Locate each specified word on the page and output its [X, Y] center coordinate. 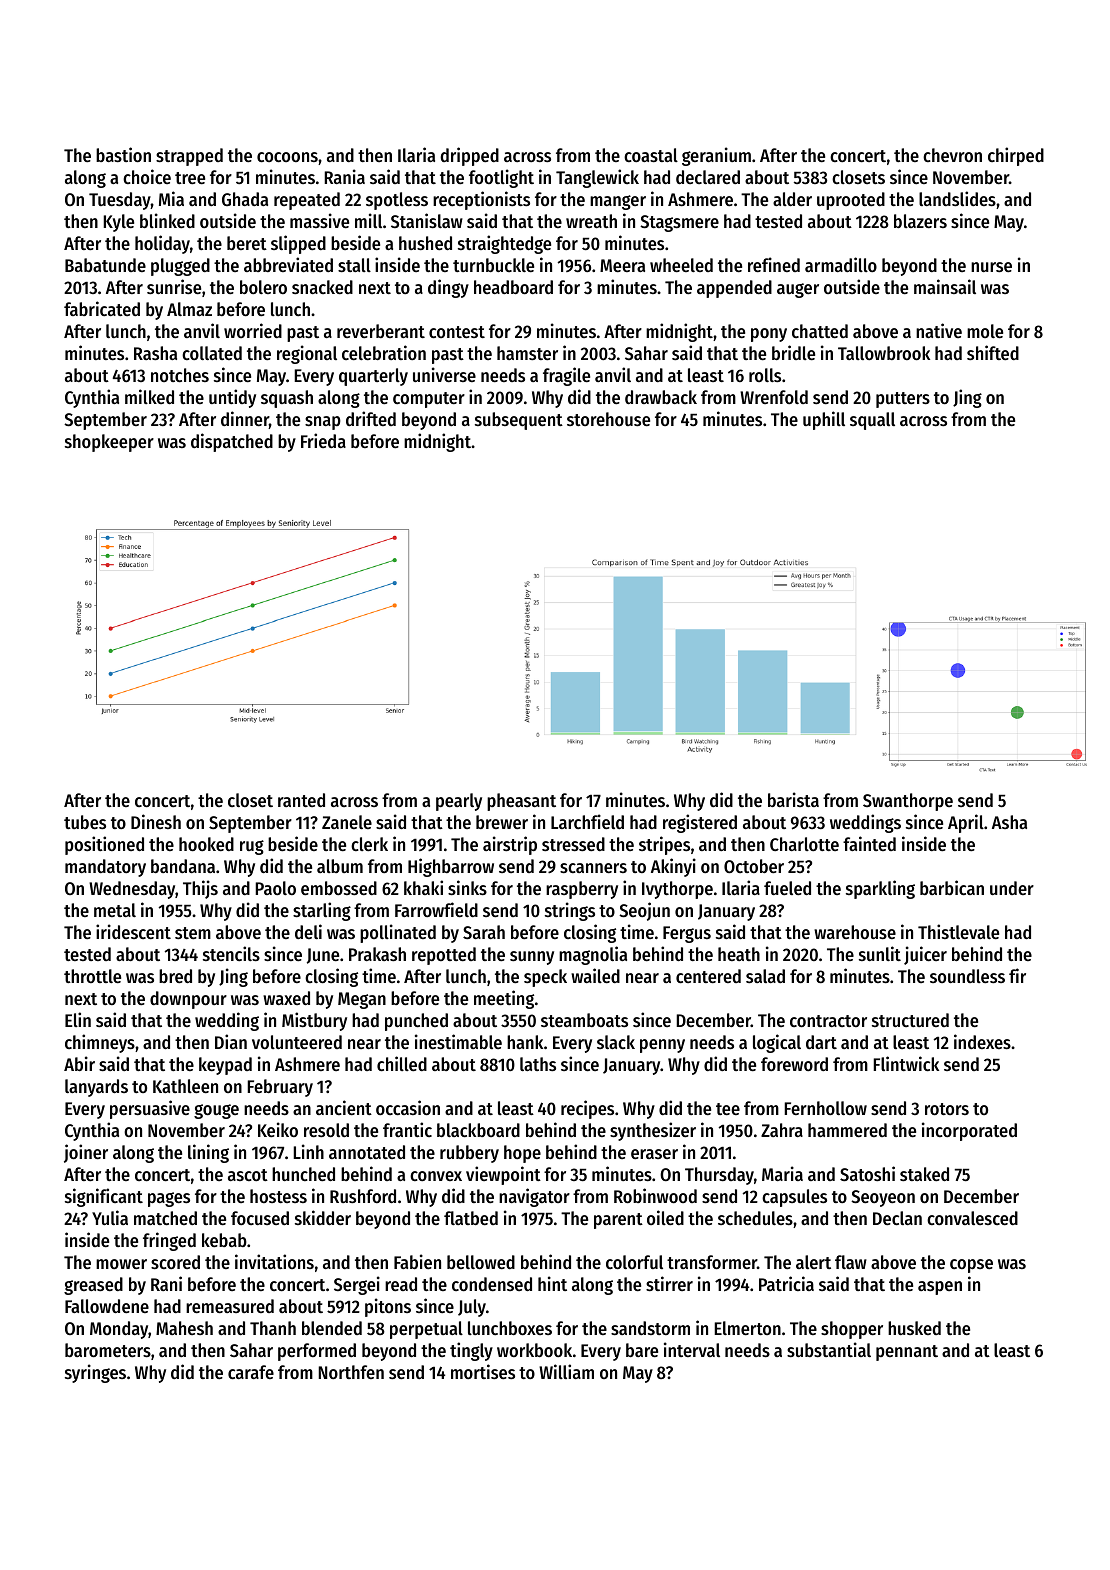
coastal [651, 155]
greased [93, 1286]
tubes [85, 822]
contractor [828, 1021]
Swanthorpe [908, 802]
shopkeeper [109, 443]
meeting [504, 999]
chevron [952, 155]
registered [700, 823]
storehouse [608, 419]
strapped [189, 157]
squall [872, 421]
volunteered [297, 1042]
